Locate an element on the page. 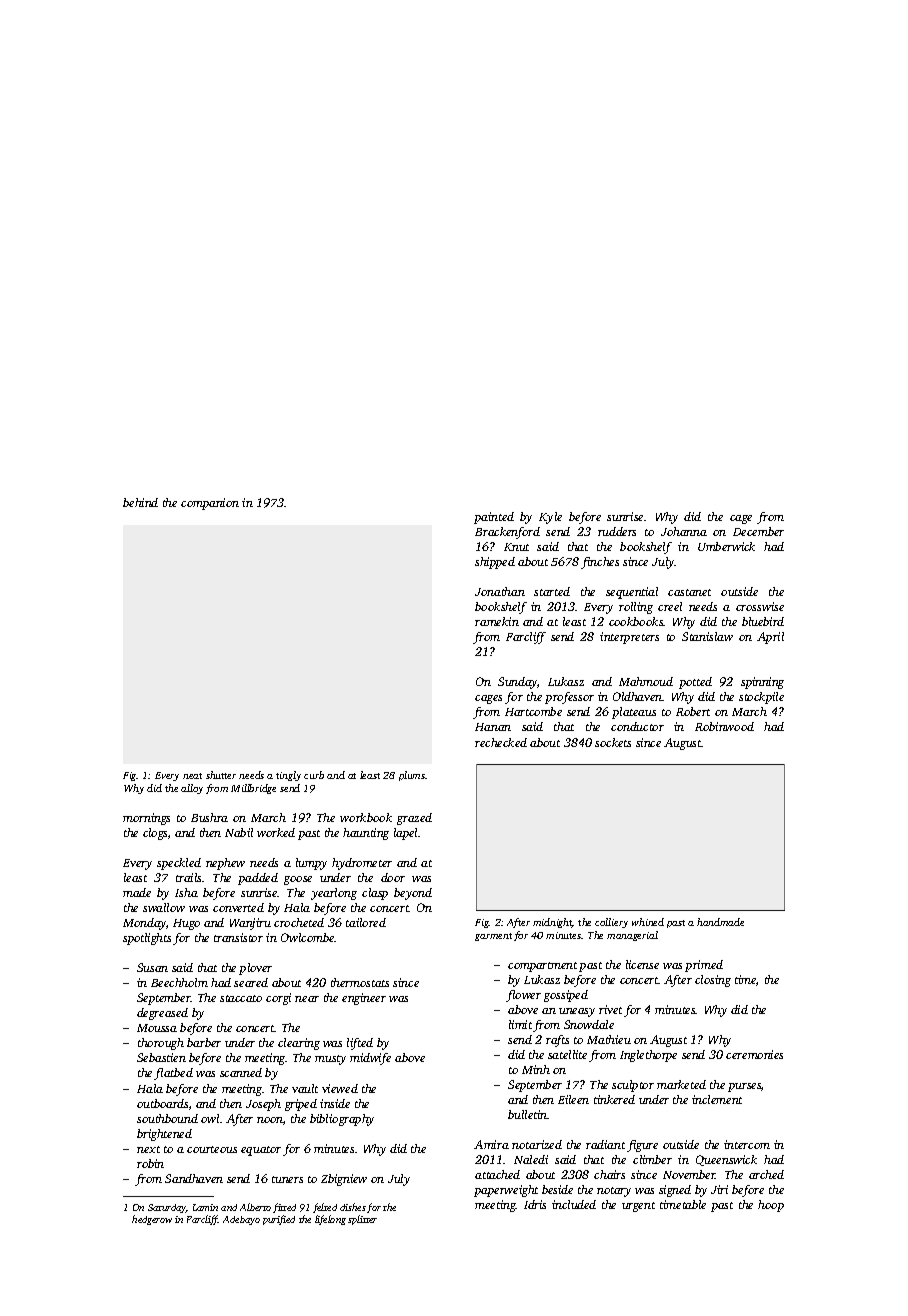 The image size is (908, 1316). colliery is located at coordinates (611, 923).
